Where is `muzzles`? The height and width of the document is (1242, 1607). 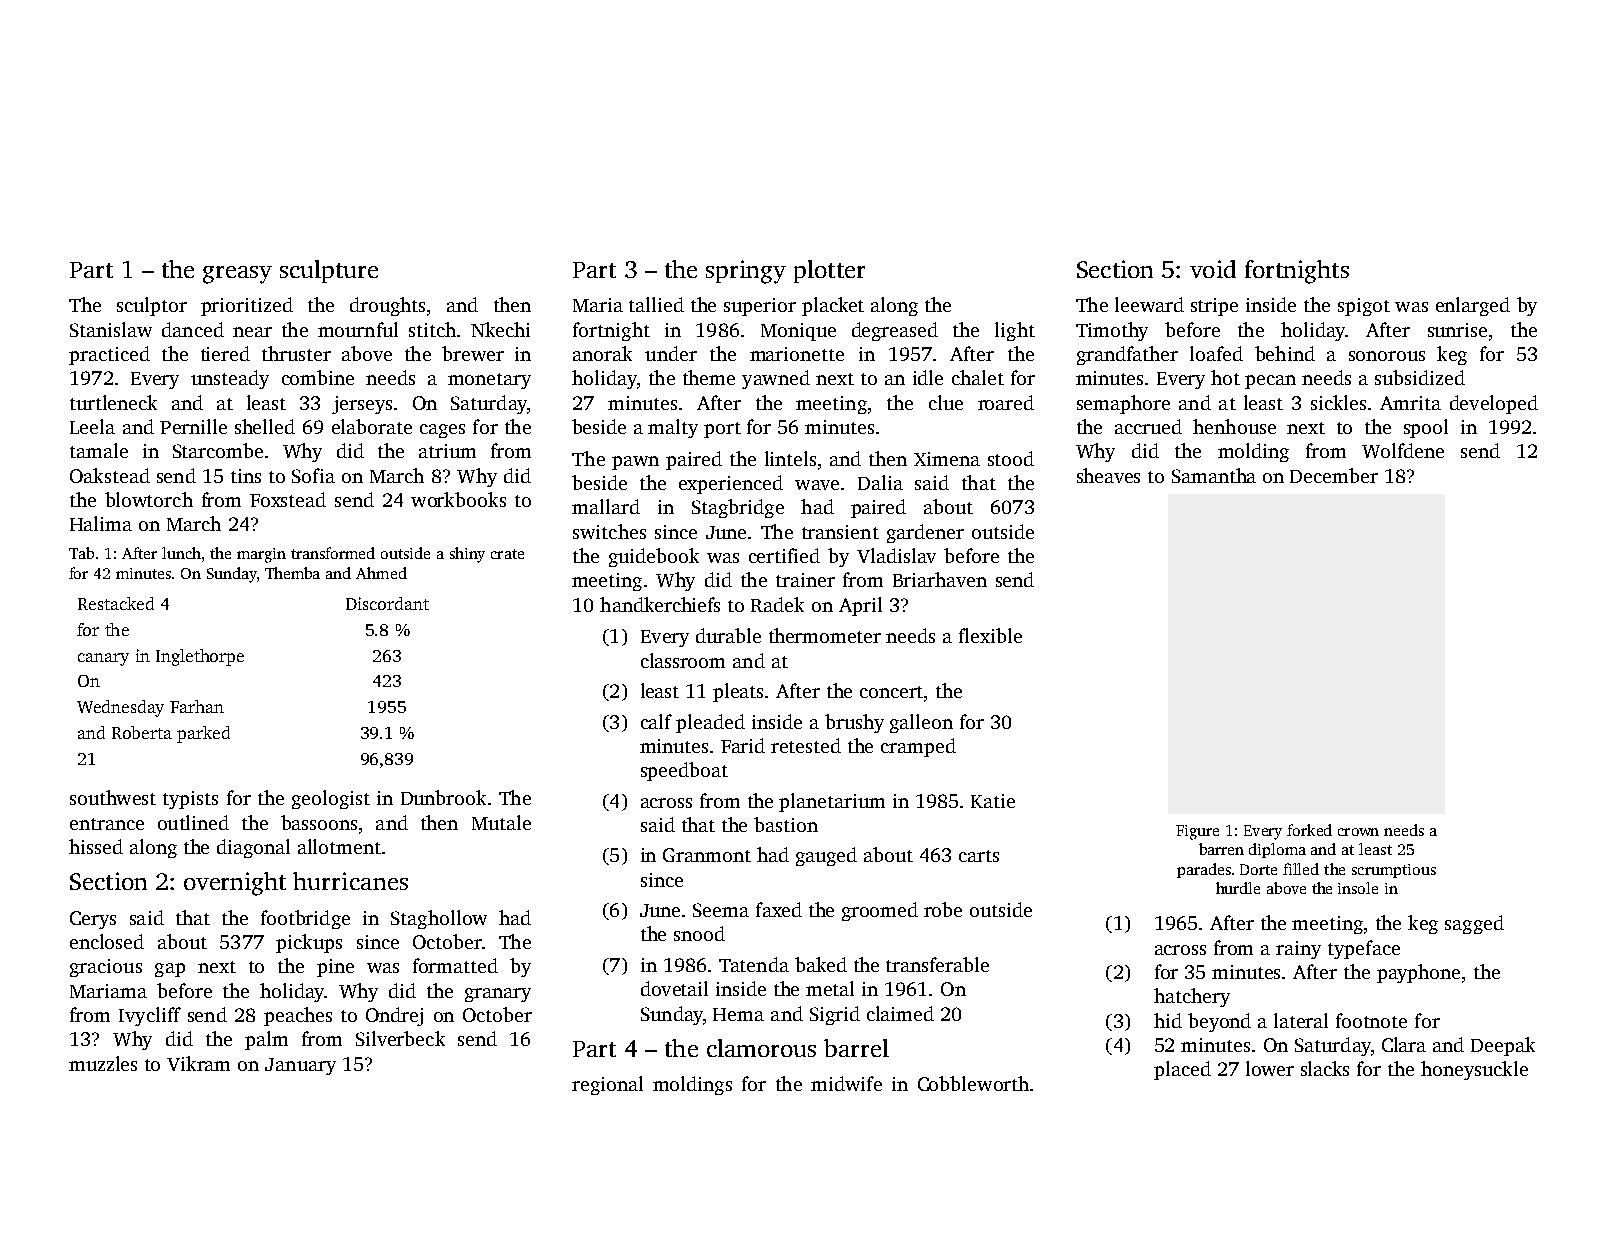
muzzles is located at coordinates (103, 1063).
